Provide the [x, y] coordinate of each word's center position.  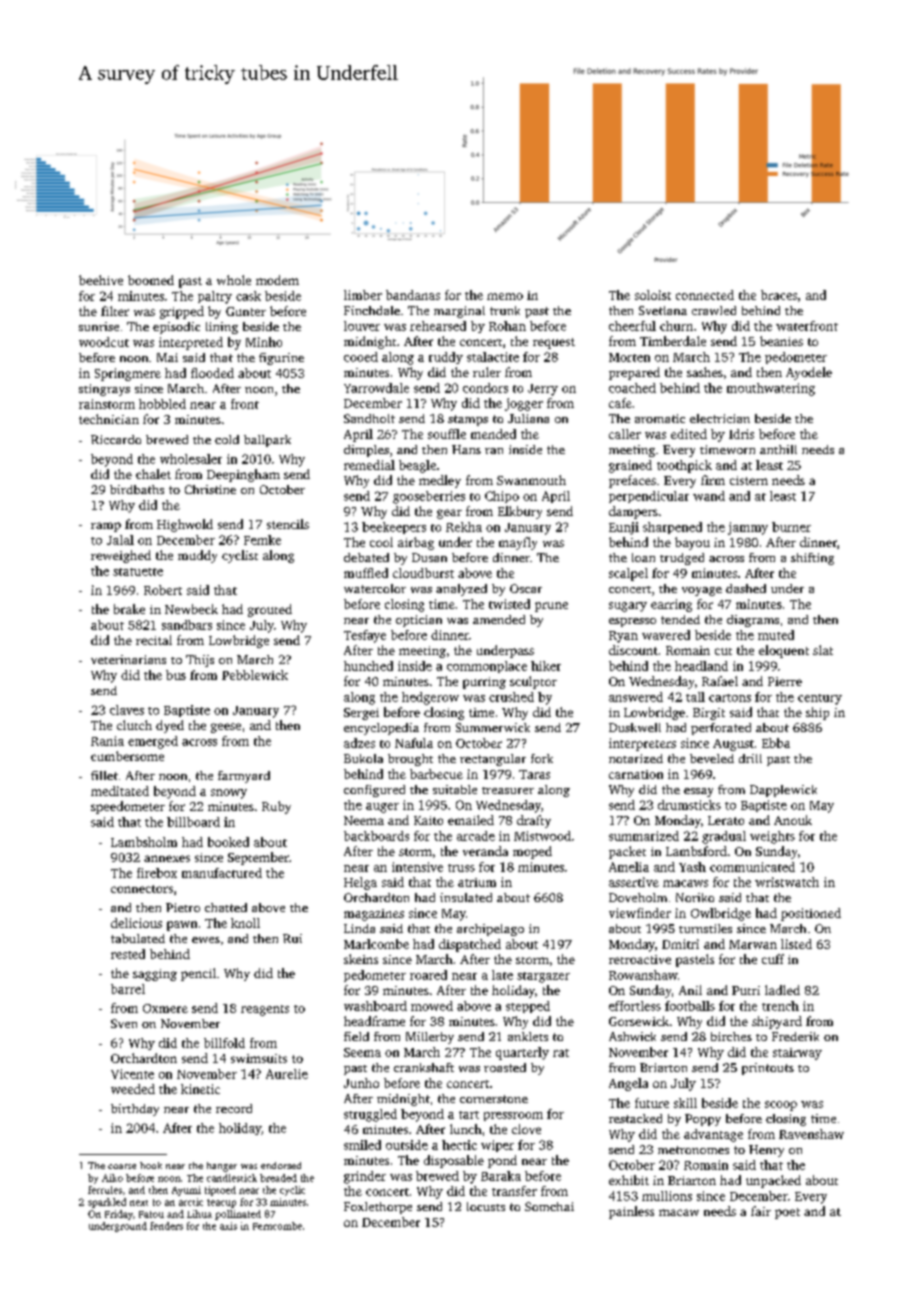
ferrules [105, 1190]
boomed [151, 280]
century [820, 699]
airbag [416, 543]
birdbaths [137, 489]
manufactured [222, 873]
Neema [364, 820]
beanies [781, 341]
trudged [682, 559]
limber [363, 295]
